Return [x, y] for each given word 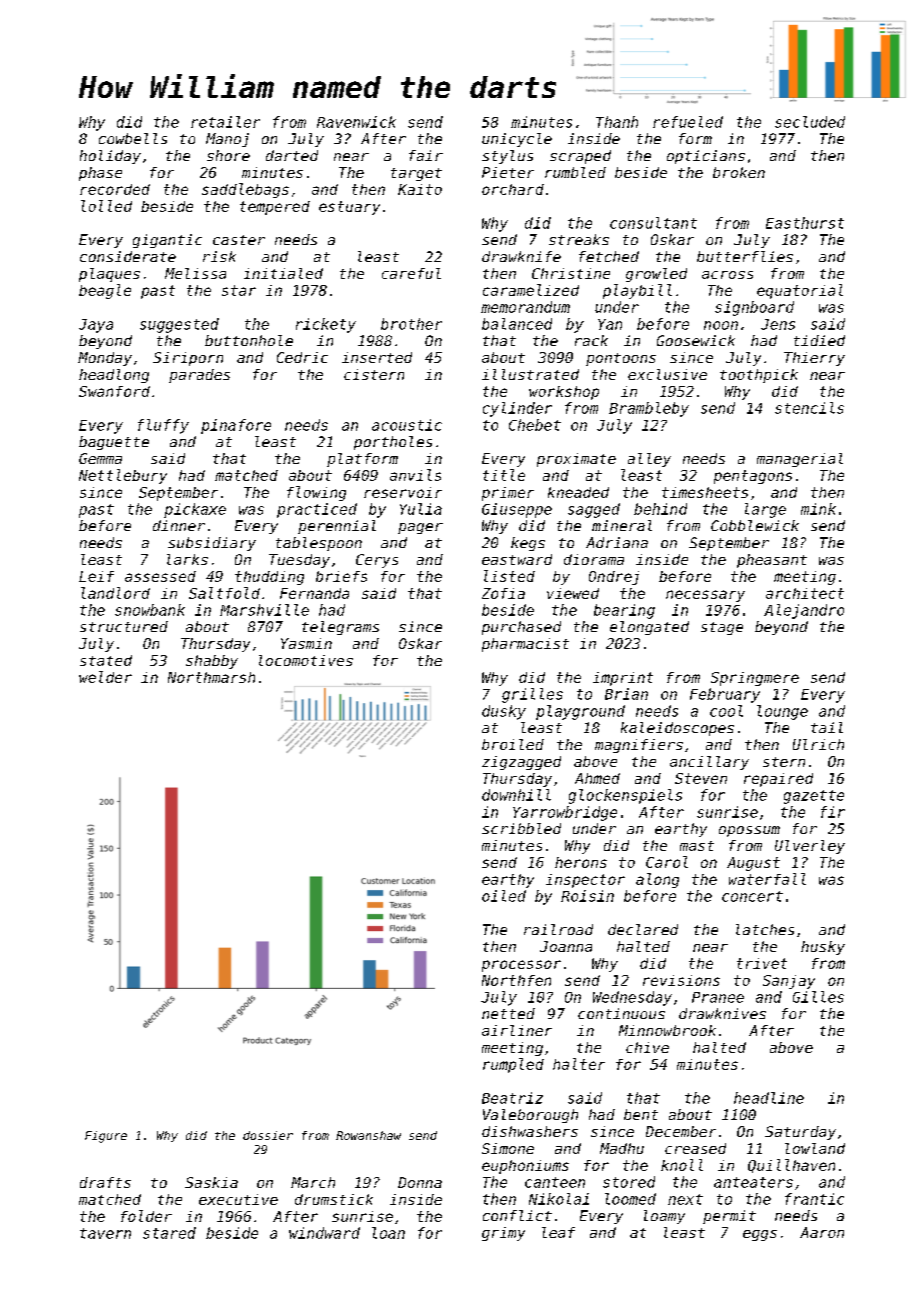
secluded [810, 122]
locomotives [306, 660]
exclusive [667, 374]
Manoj [227, 140]
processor [521, 966]
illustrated [530, 374]
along [657, 880]
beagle [105, 291]
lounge [782, 712]
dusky [504, 712]
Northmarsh [211, 677]
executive [238, 1199]
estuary [349, 208]
